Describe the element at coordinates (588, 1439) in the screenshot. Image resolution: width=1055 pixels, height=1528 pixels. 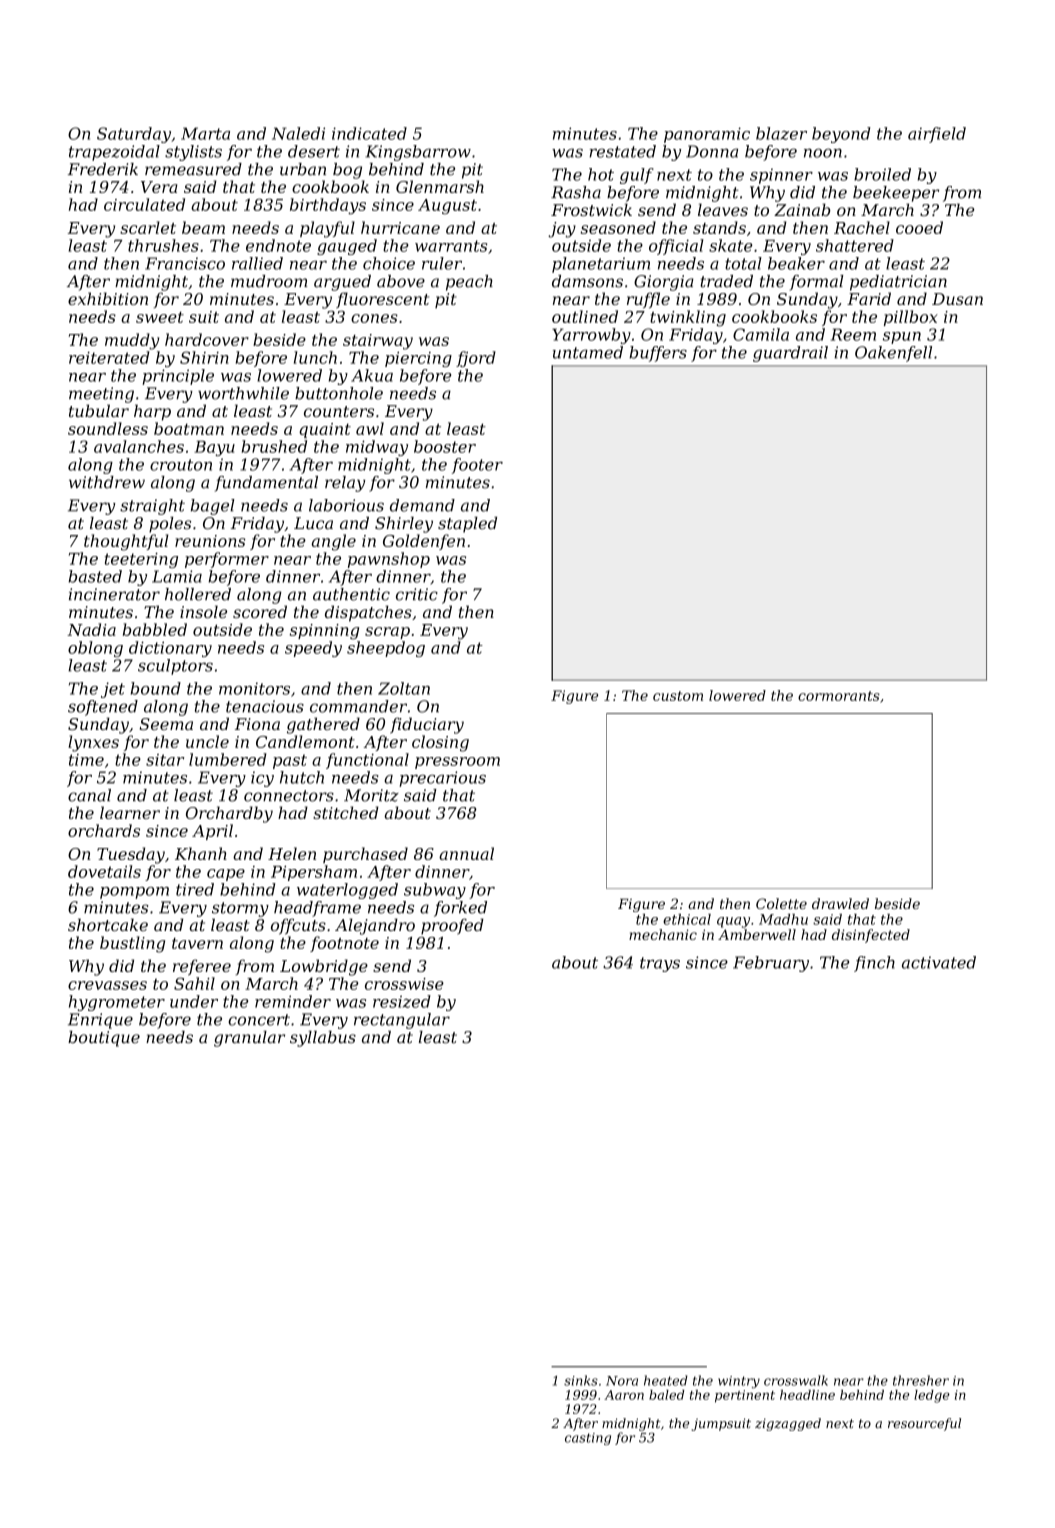
I see `casting` at that location.
